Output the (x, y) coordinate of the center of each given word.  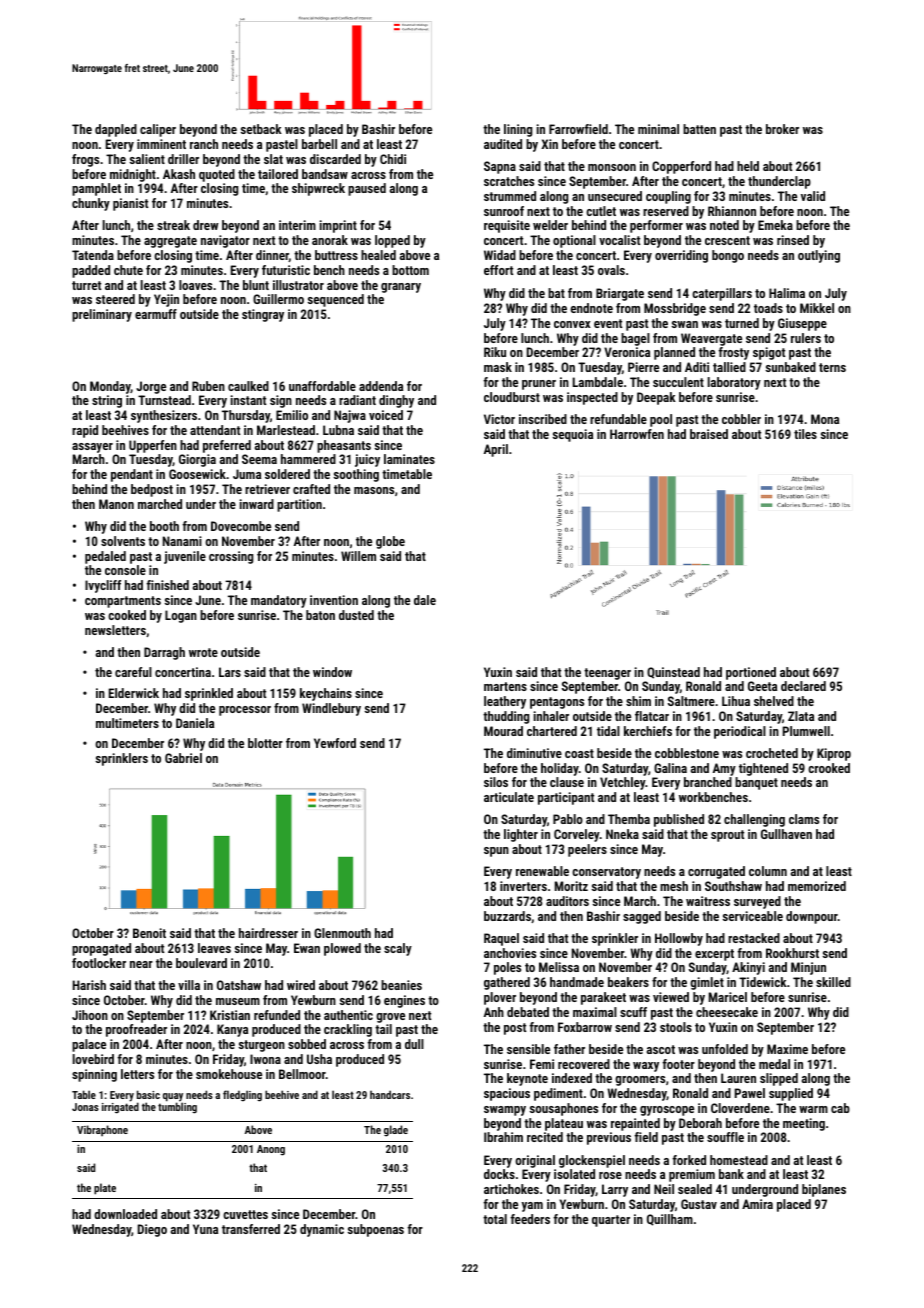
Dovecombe (241, 526)
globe (390, 542)
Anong (271, 1150)
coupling (668, 197)
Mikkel (817, 308)
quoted (217, 175)
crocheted (772, 753)
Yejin (166, 300)
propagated (101, 949)
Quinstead (673, 673)
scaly (398, 949)
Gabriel (183, 758)
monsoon (612, 167)
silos (496, 782)
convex (572, 324)
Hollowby (679, 939)
